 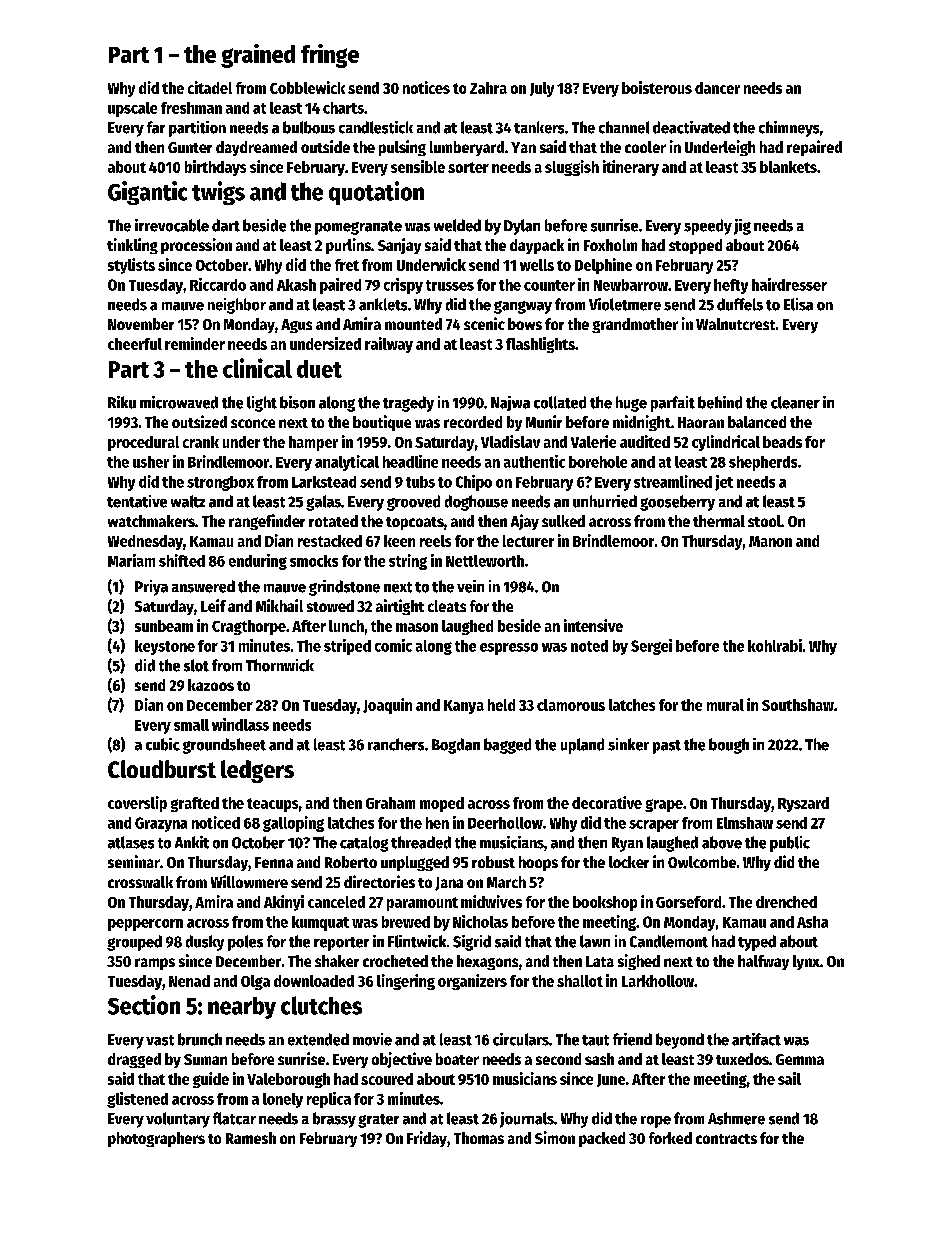 What do you see at coordinates (215, 168) in the screenshot?
I see `birthdays` at bounding box center [215, 168].
